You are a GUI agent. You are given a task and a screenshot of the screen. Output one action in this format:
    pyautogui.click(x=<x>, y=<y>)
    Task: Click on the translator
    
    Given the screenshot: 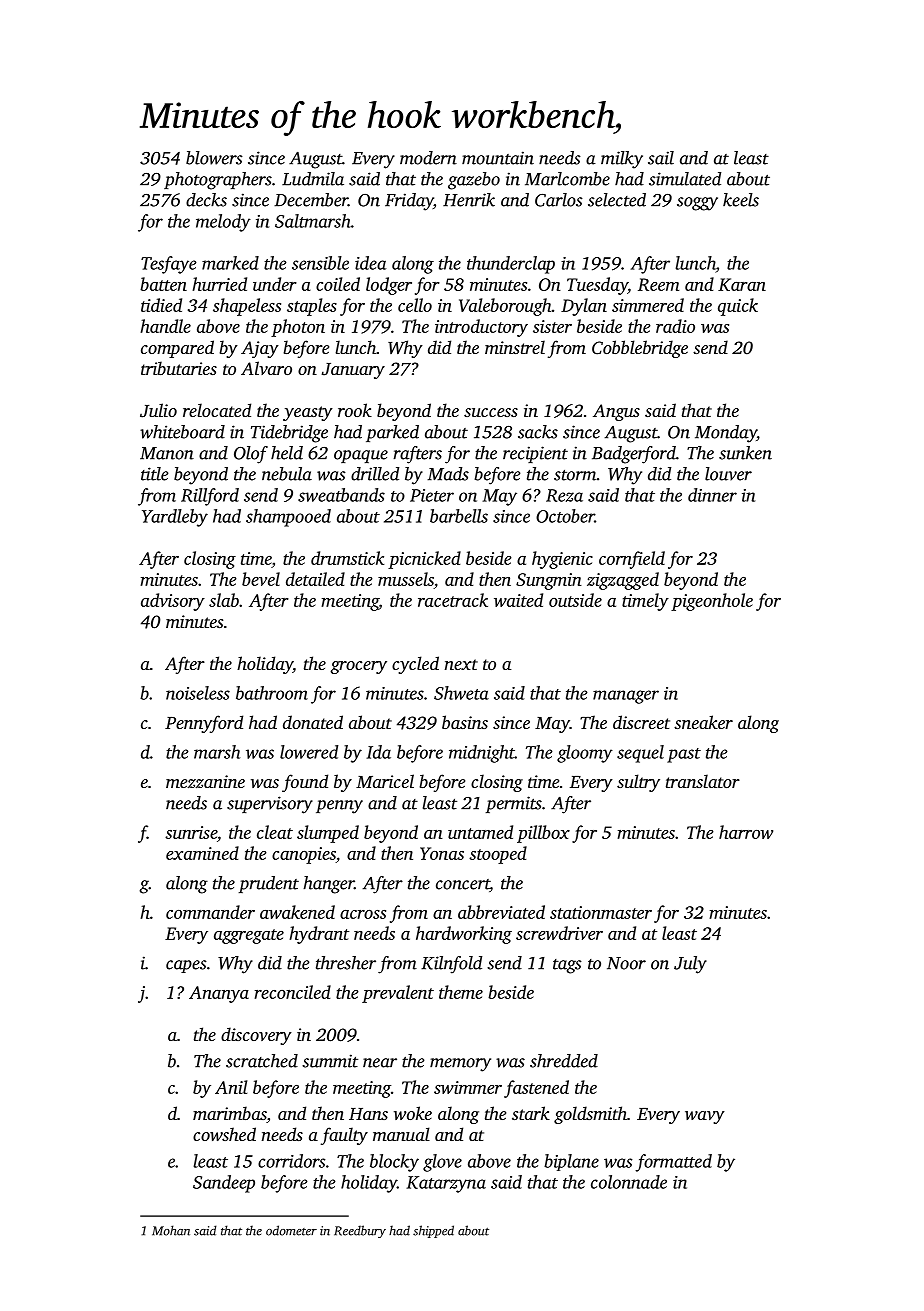 What is the action you would take?
    pyautogui.click(x=703, y=781)
